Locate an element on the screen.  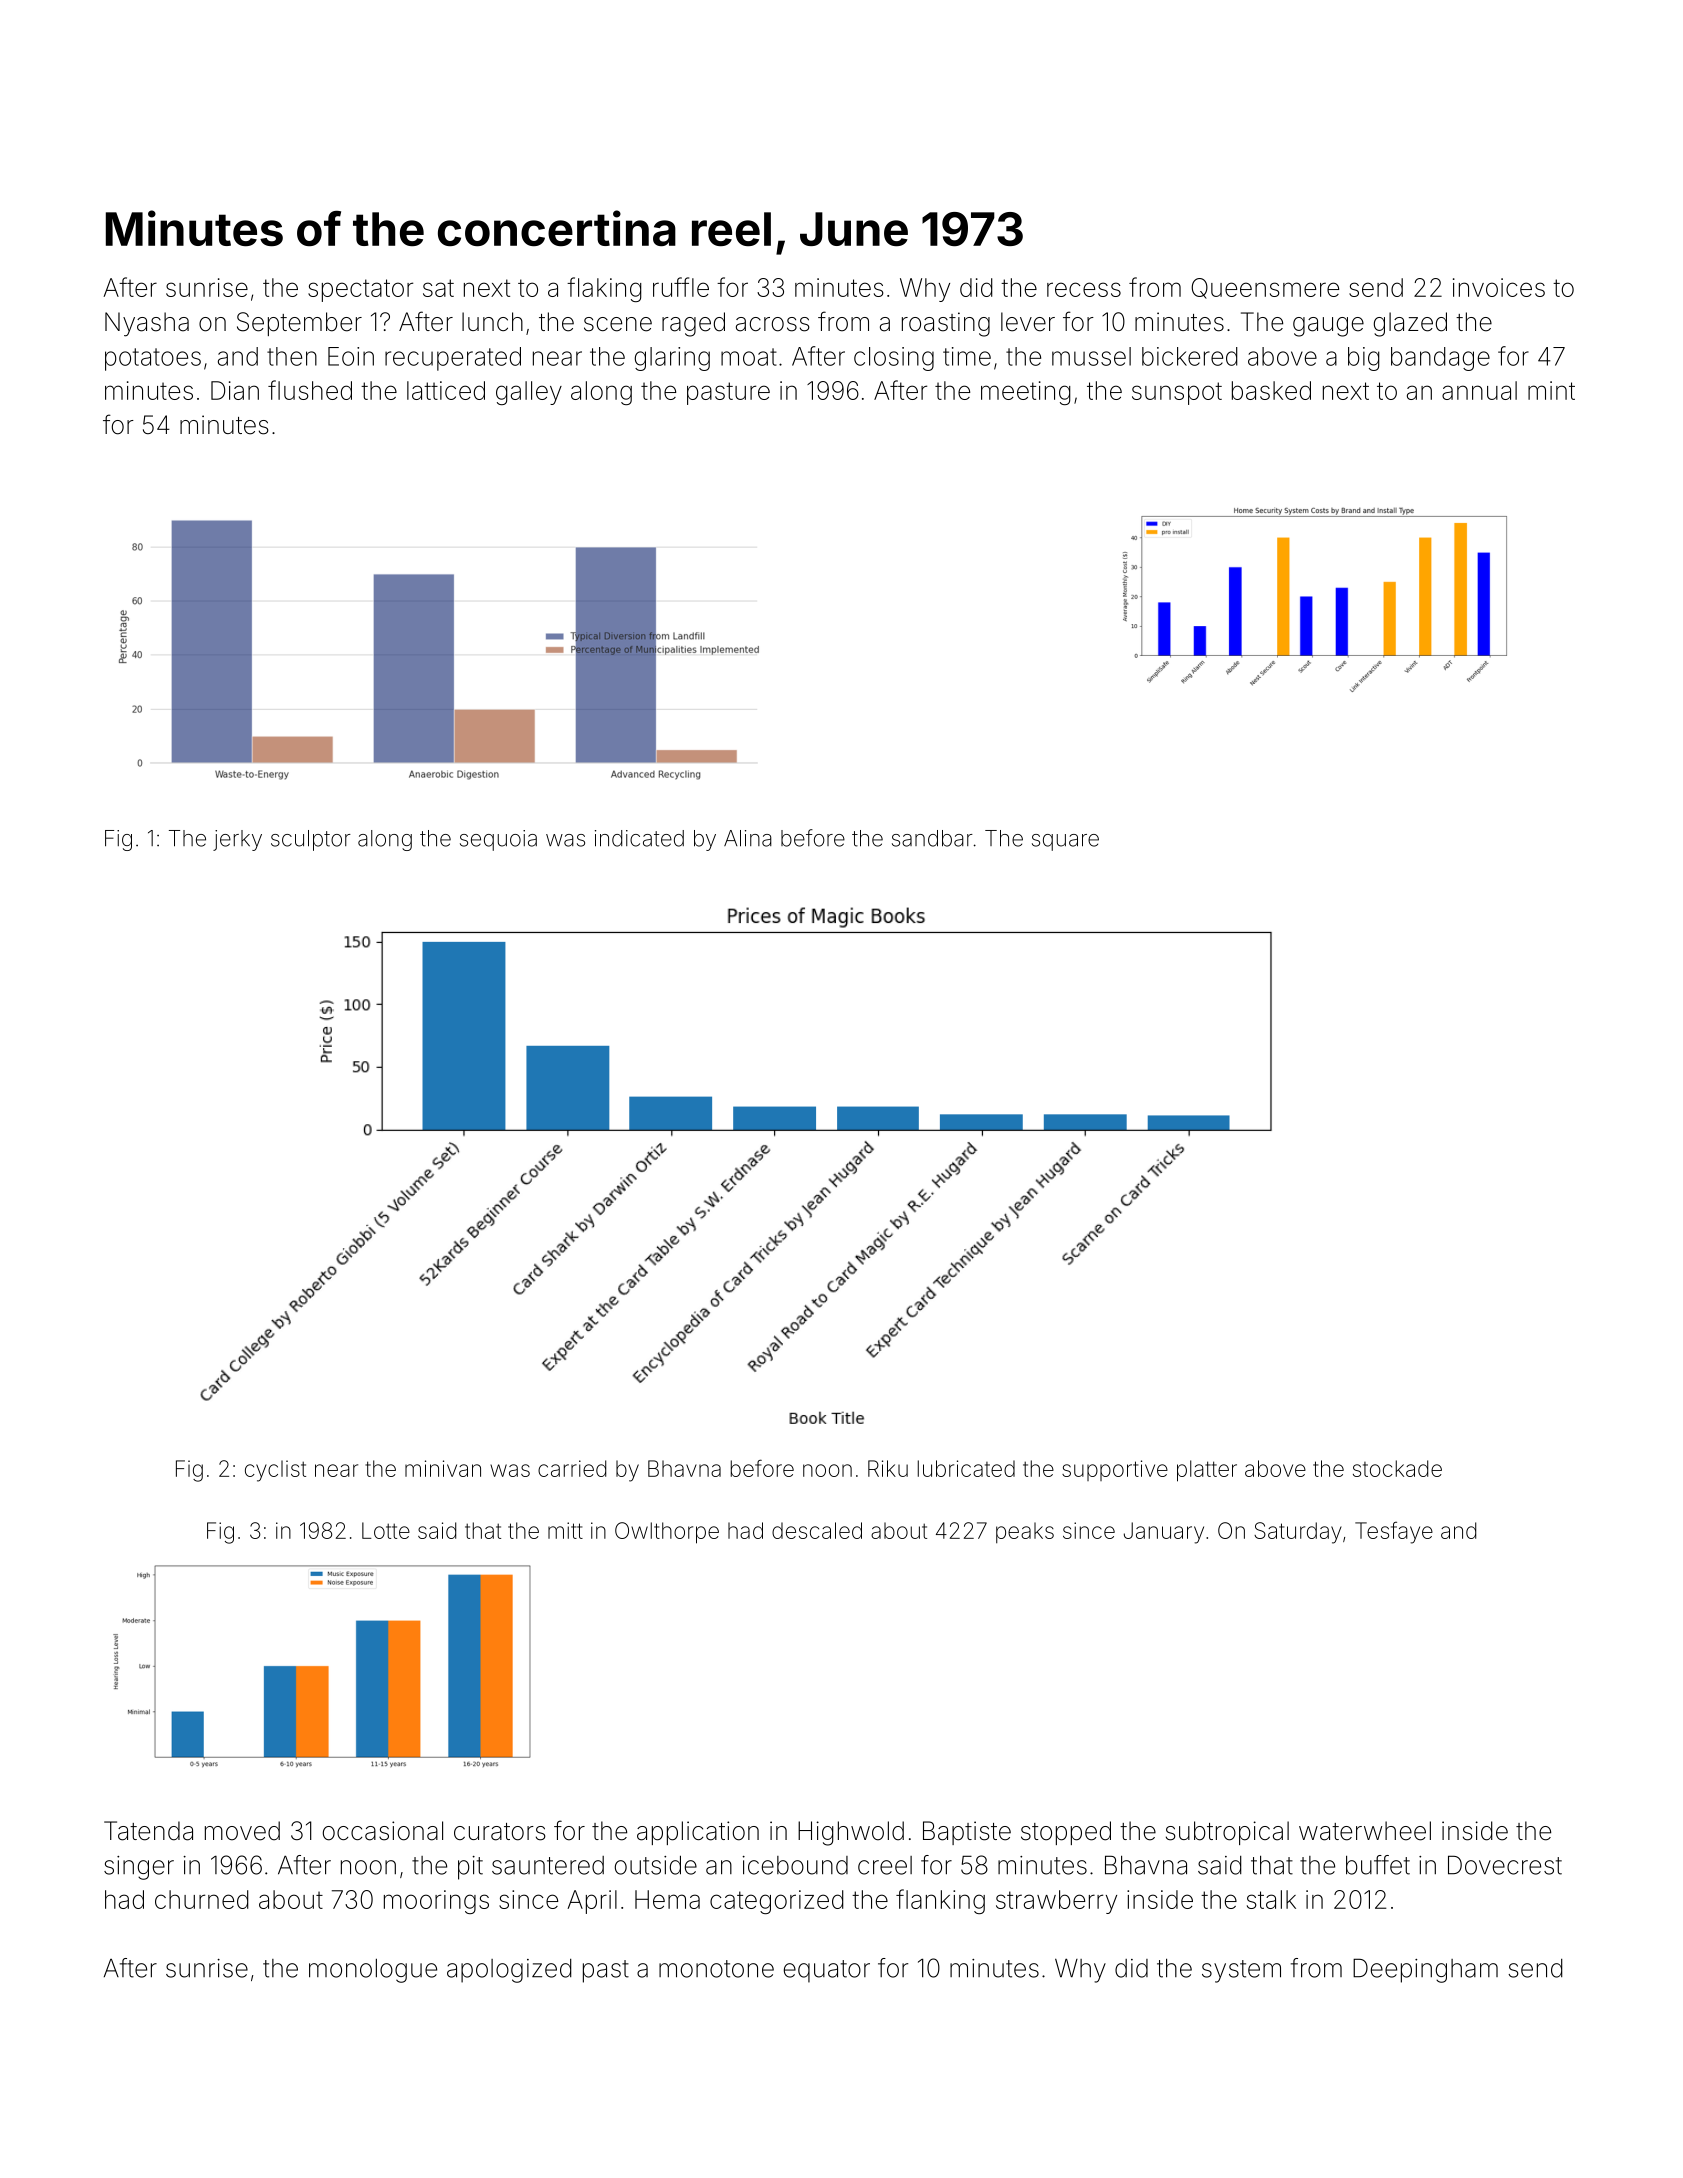
stockade is located at coordinates (1397, 1468).
